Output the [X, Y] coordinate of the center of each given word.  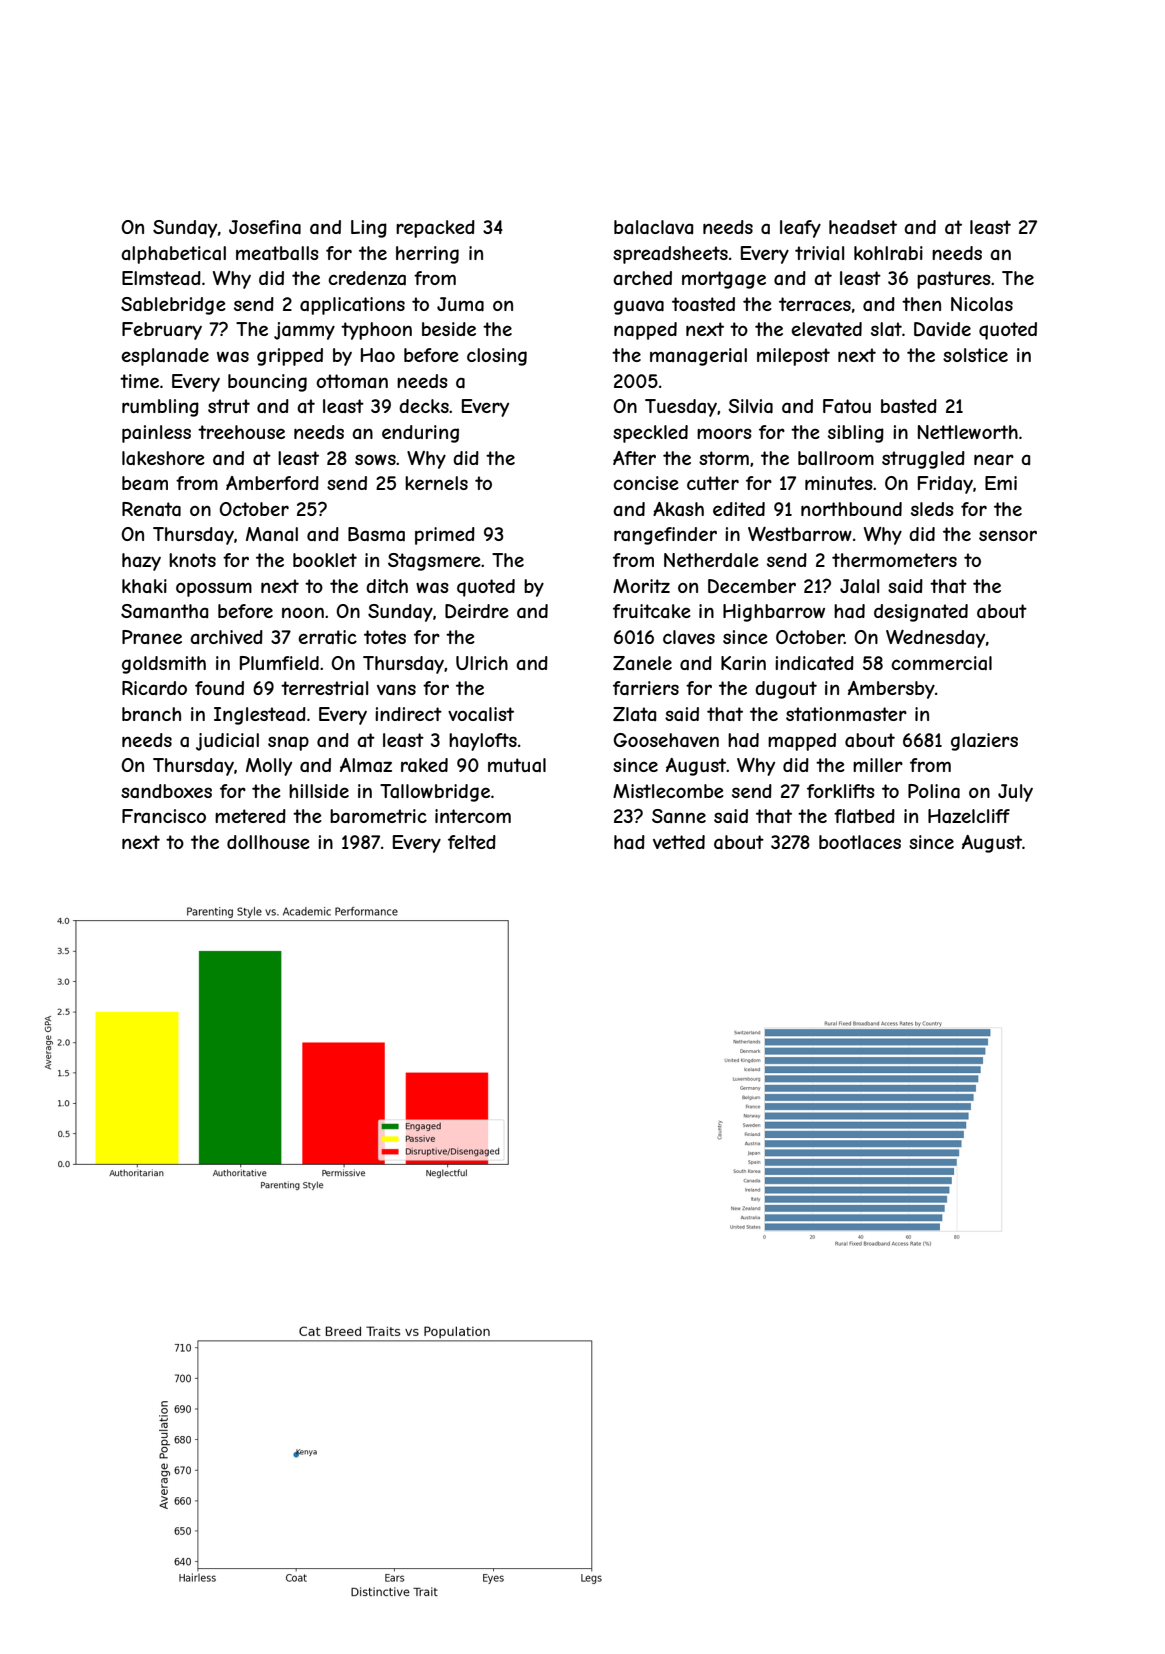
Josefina [265, 227]
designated [921, 613]
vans [396, 690]
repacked [435, 229]
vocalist [481, 714]
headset [863, 227]
